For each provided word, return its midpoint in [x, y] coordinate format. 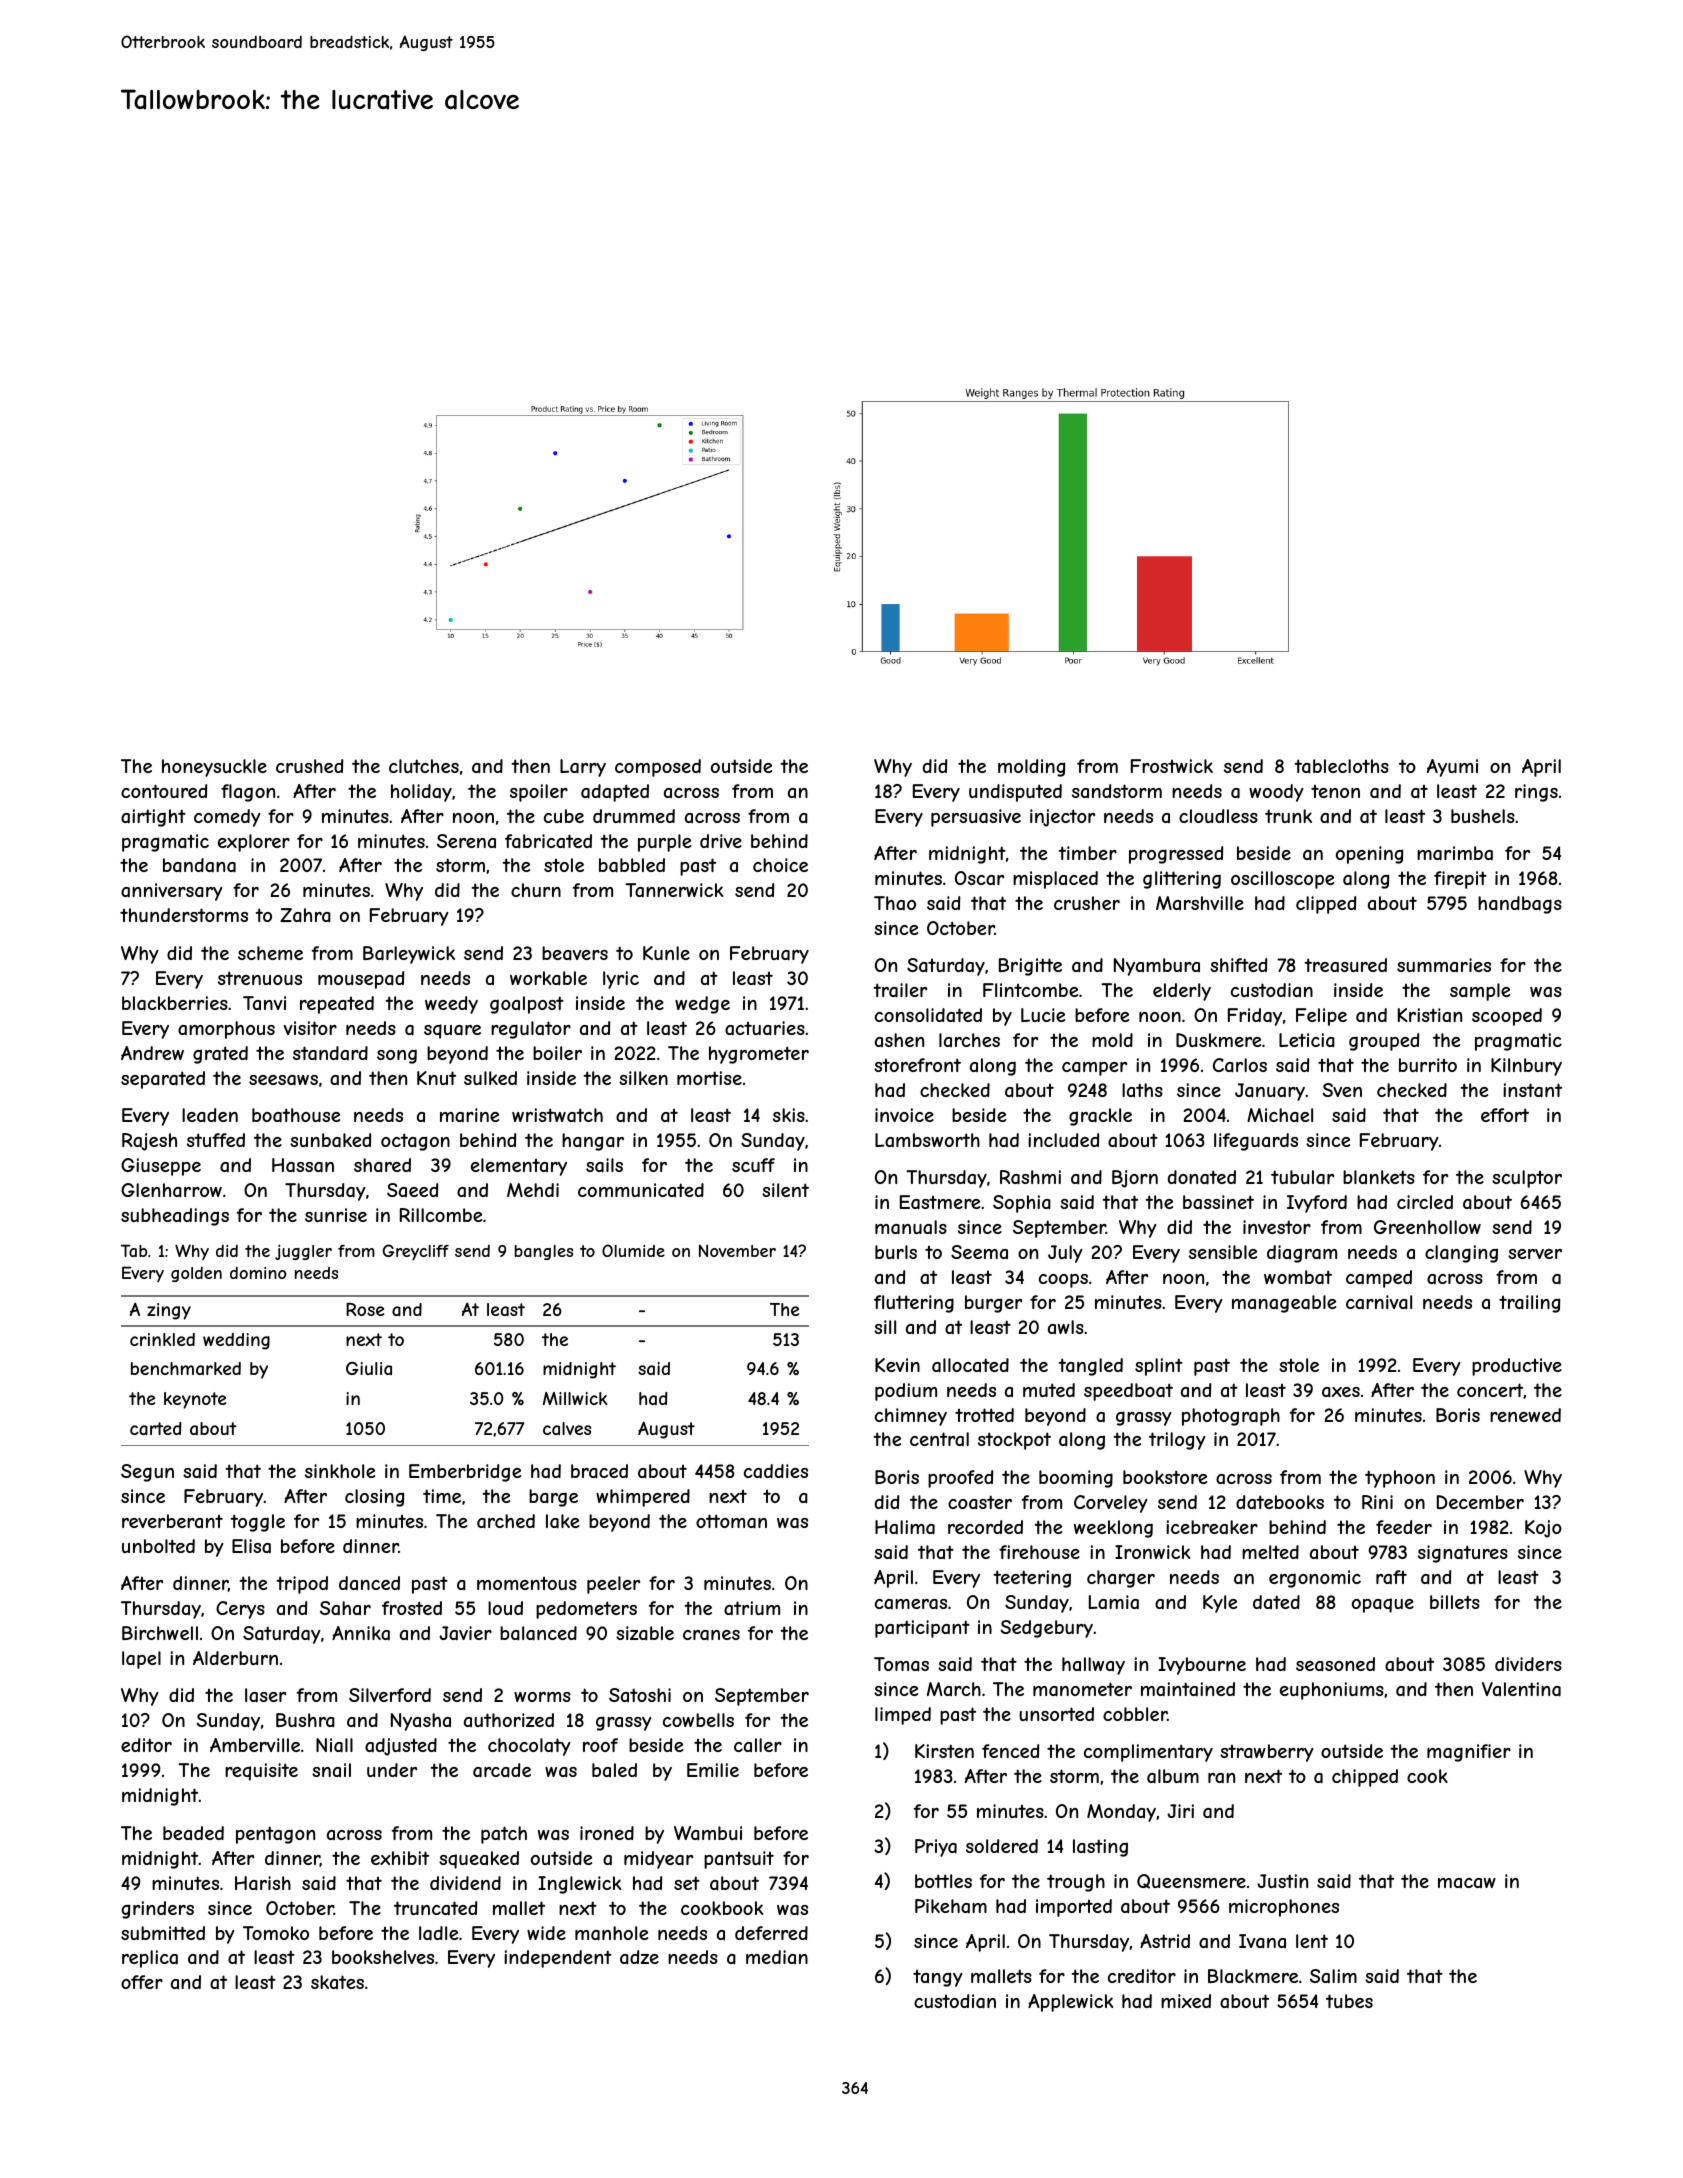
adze [639, 1957]
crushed [309, 766]
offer [142, 1982]
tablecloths [1341, 766]
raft [1391, 1577]
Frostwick [1172, 766]
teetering [1032, 1579]
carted [155, 1428]
